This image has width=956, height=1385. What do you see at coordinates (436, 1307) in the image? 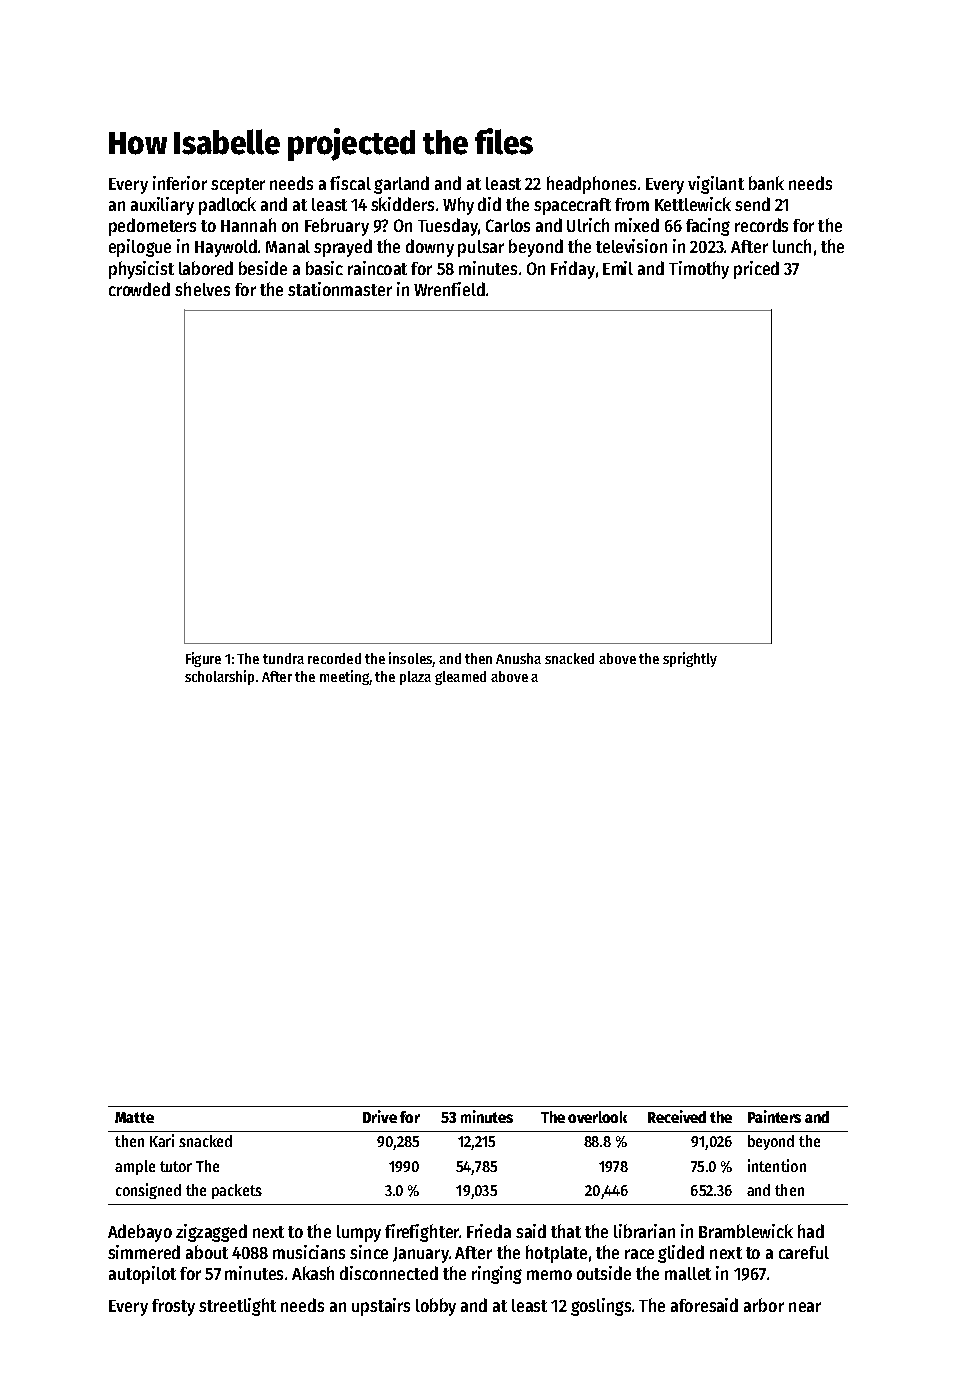
I see `lobby` at bounding box center [436, 1307].
